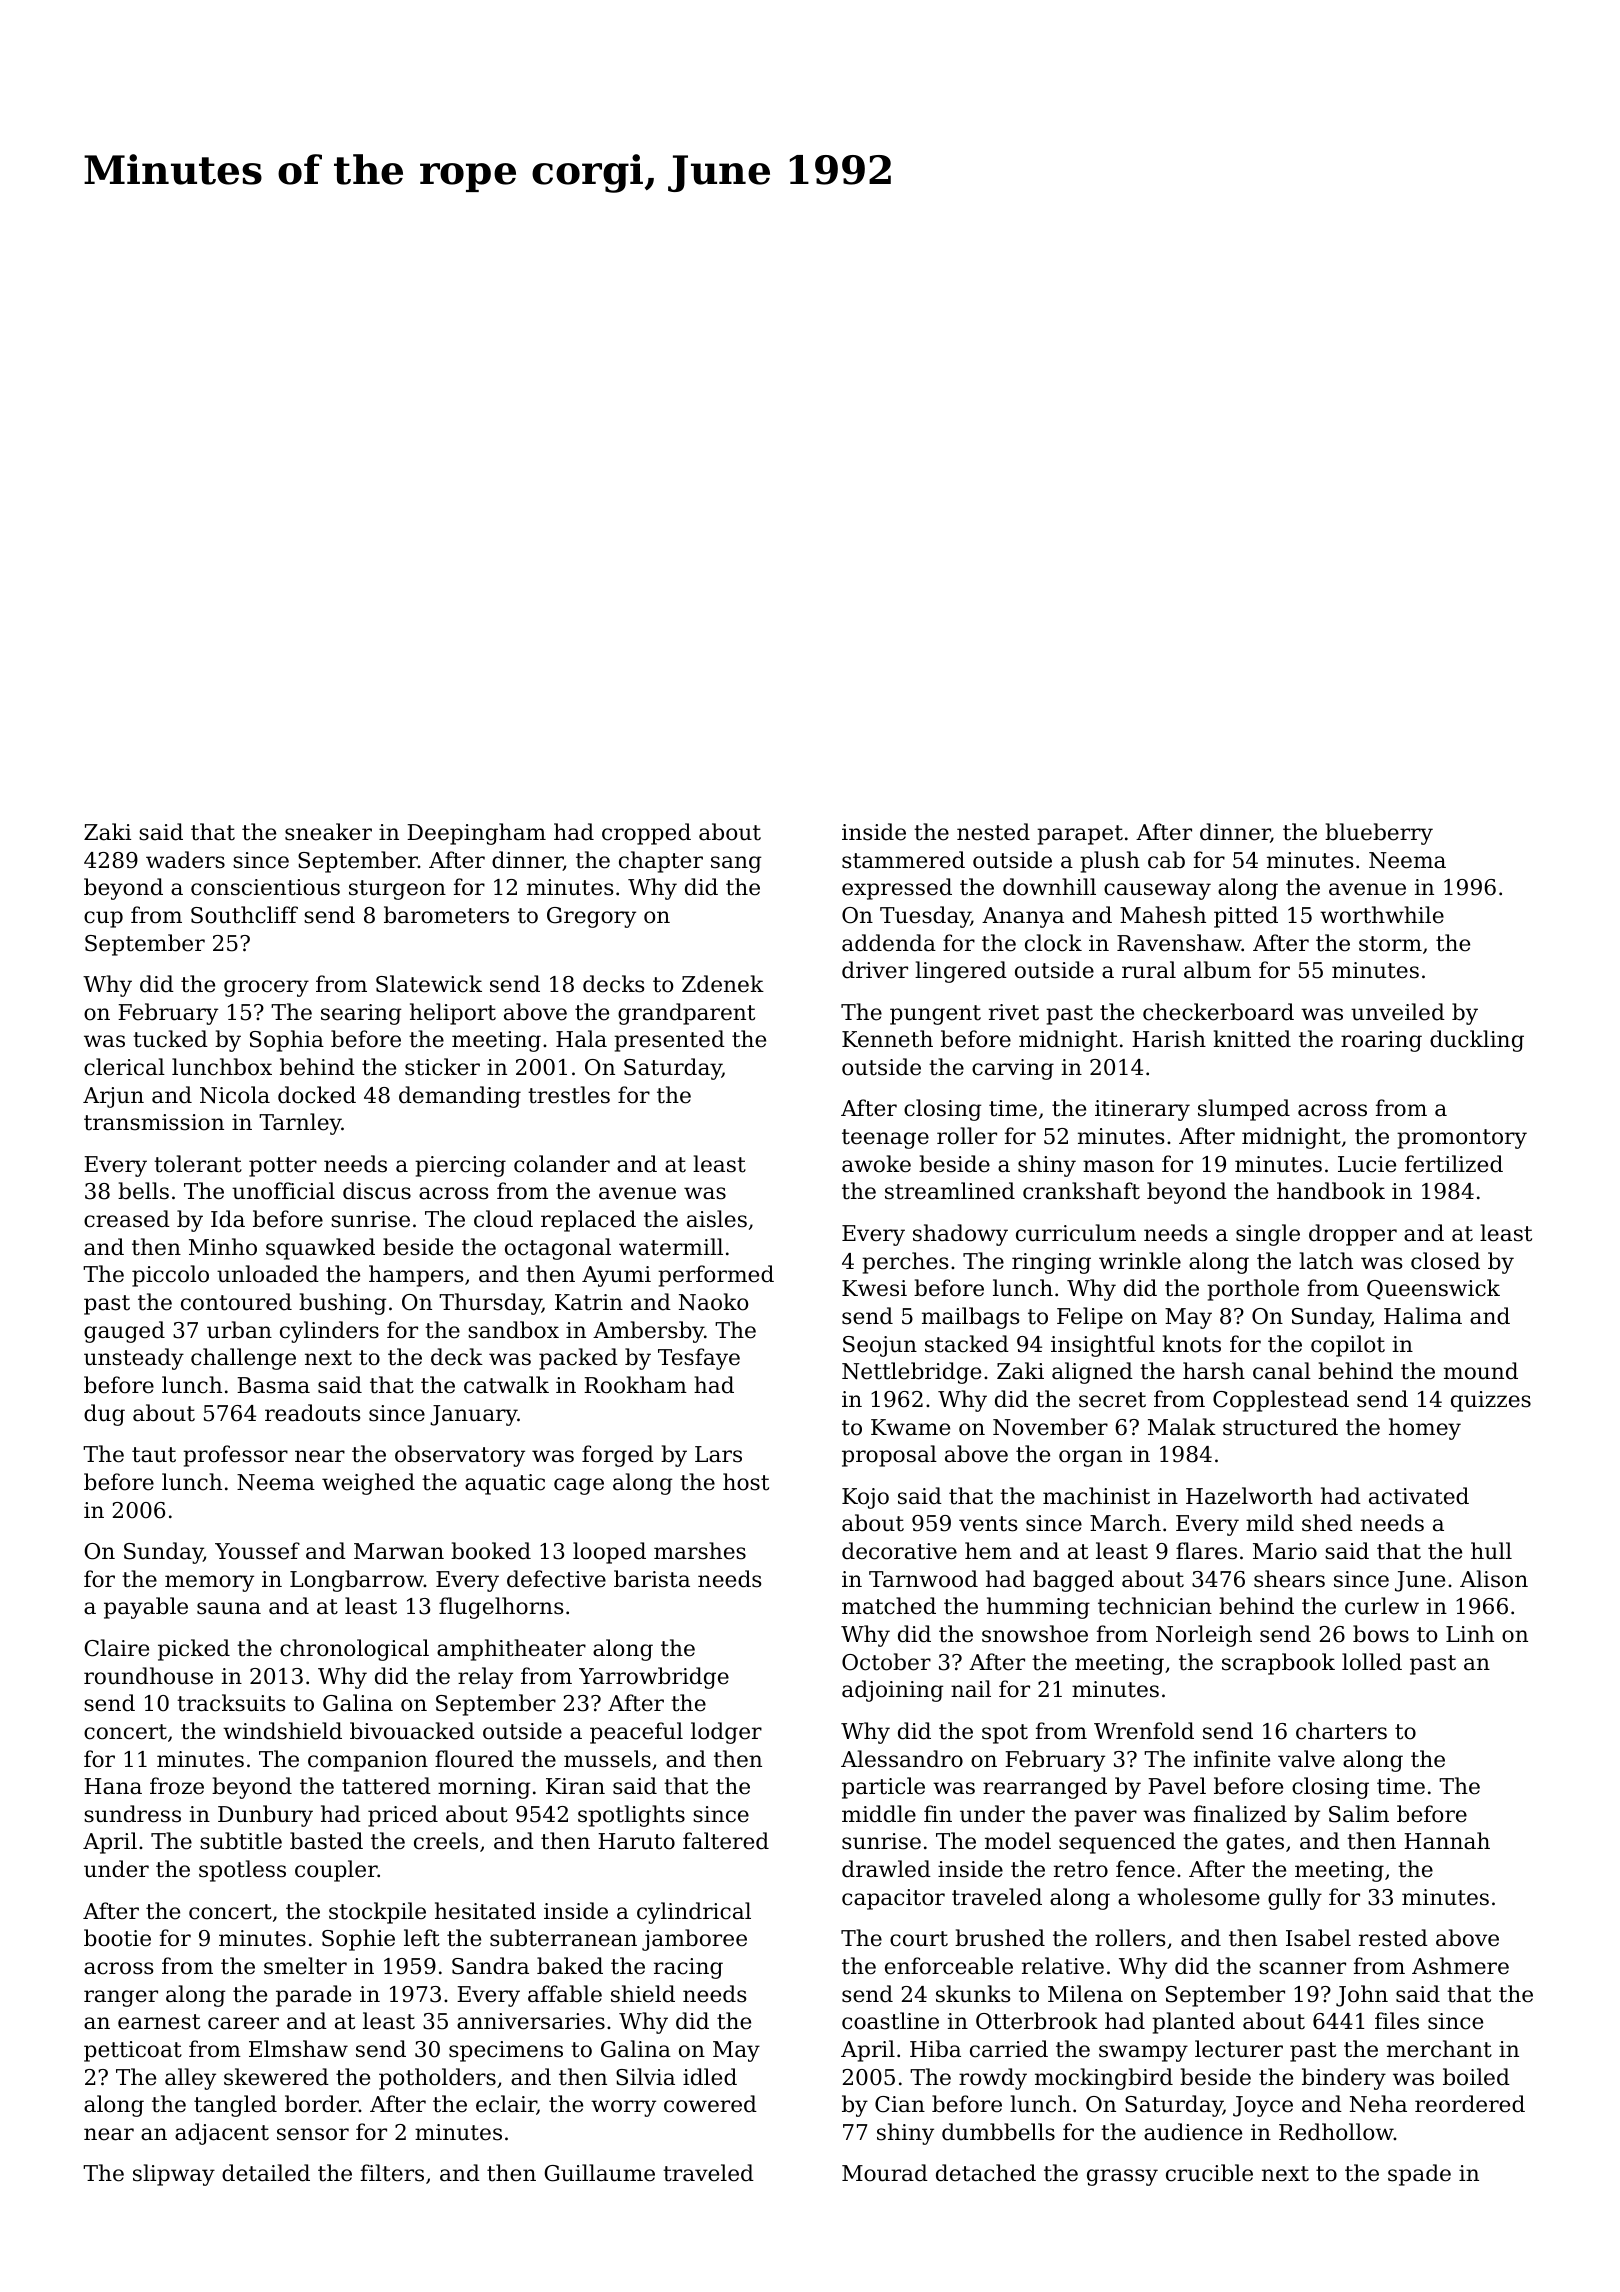  What do you see at coordinates (1481, 1371) in the page?
I see `mound` at bounding box center [1481, 1371].
